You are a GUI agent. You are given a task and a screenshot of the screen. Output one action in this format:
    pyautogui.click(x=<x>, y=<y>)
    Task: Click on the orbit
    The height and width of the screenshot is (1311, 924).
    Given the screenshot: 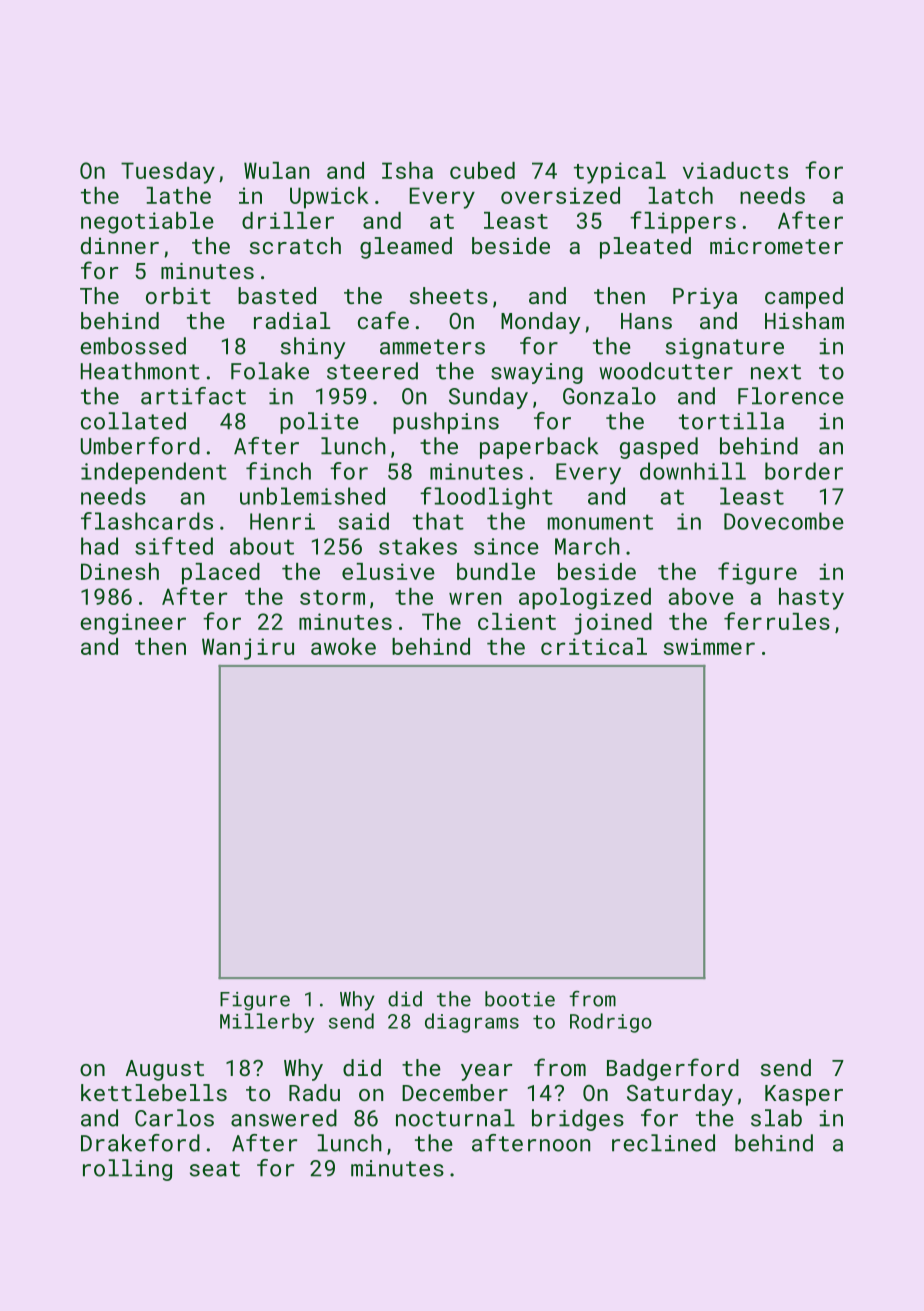 What is the action you would take?
    pyautogui.click(x=178, y=295)
